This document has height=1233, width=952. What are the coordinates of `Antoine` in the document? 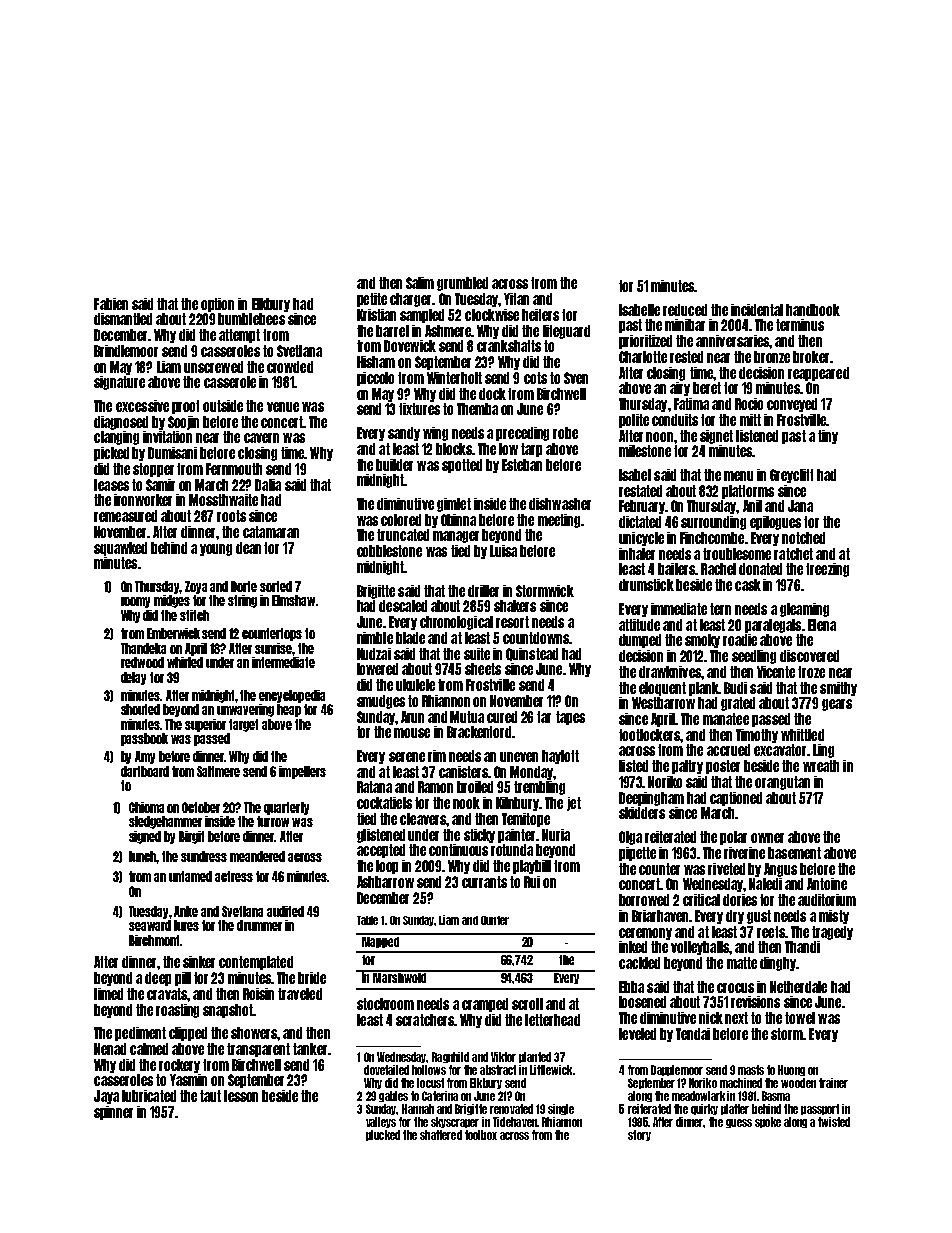 It's located at (827, 884).
